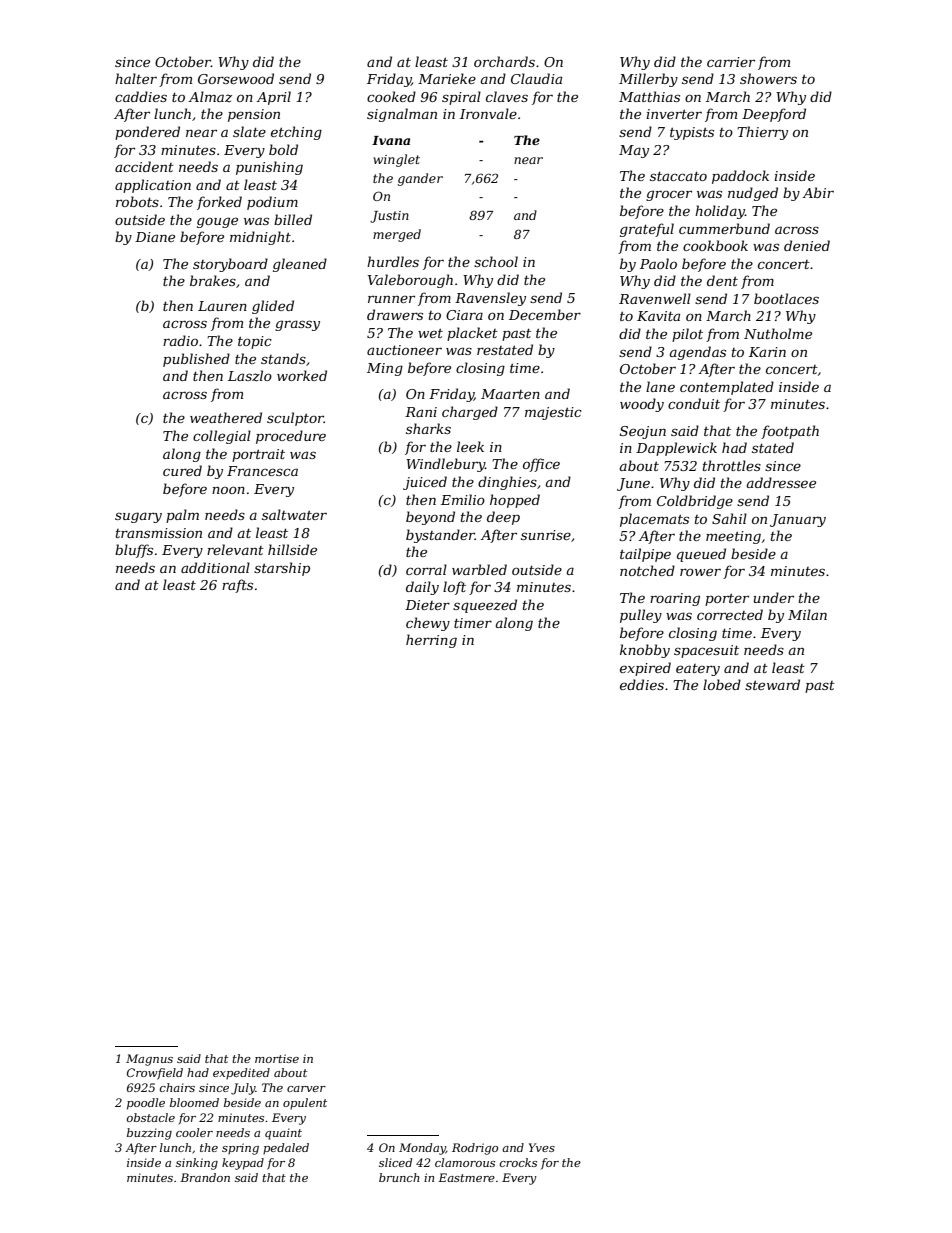  I want to click on April, so click(273, 98).
